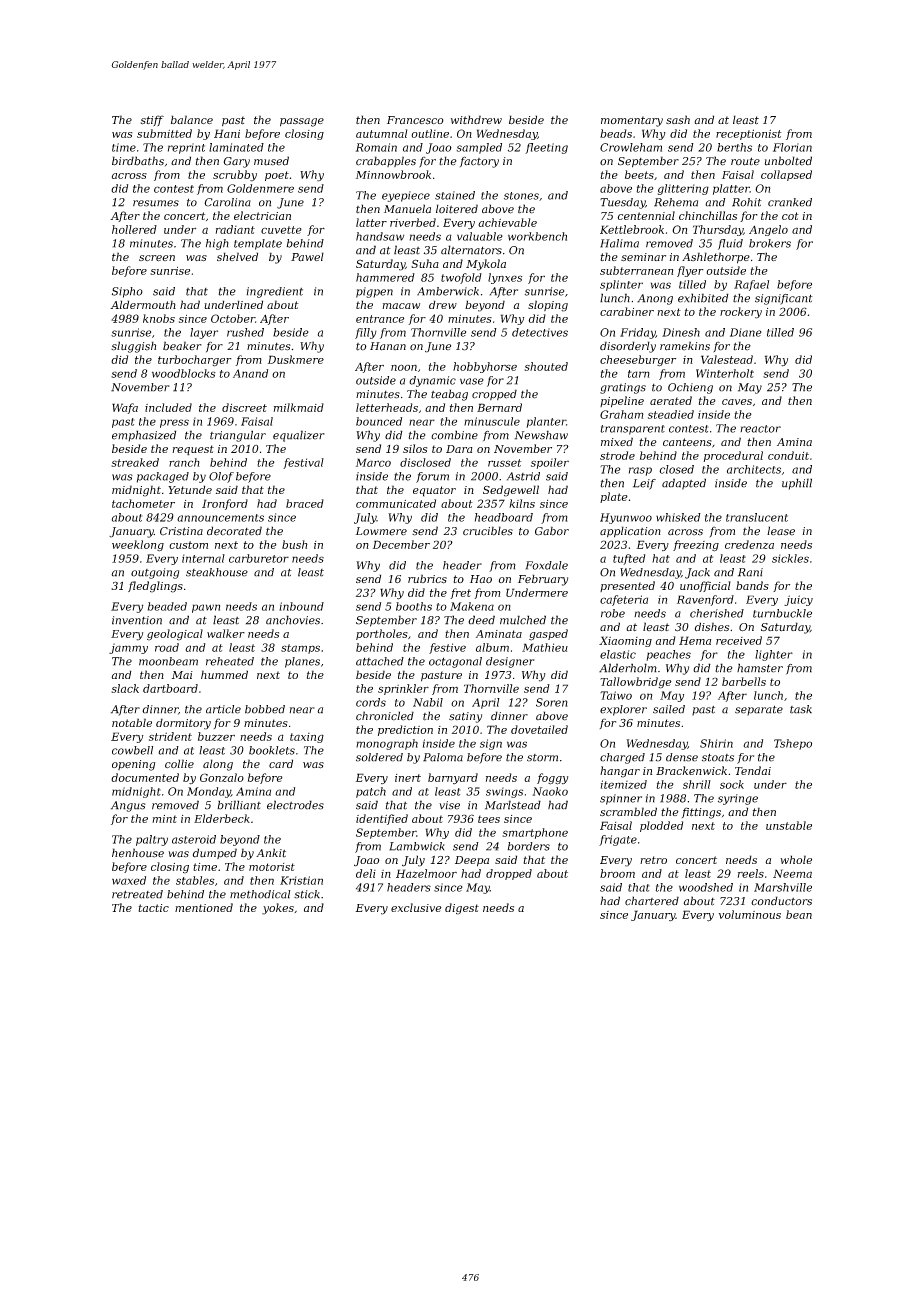 This screenshot has height=1308, width=924. Describe the element at coordinates (725, 373) in the screenshot. I see `Winterholt` at that location.
